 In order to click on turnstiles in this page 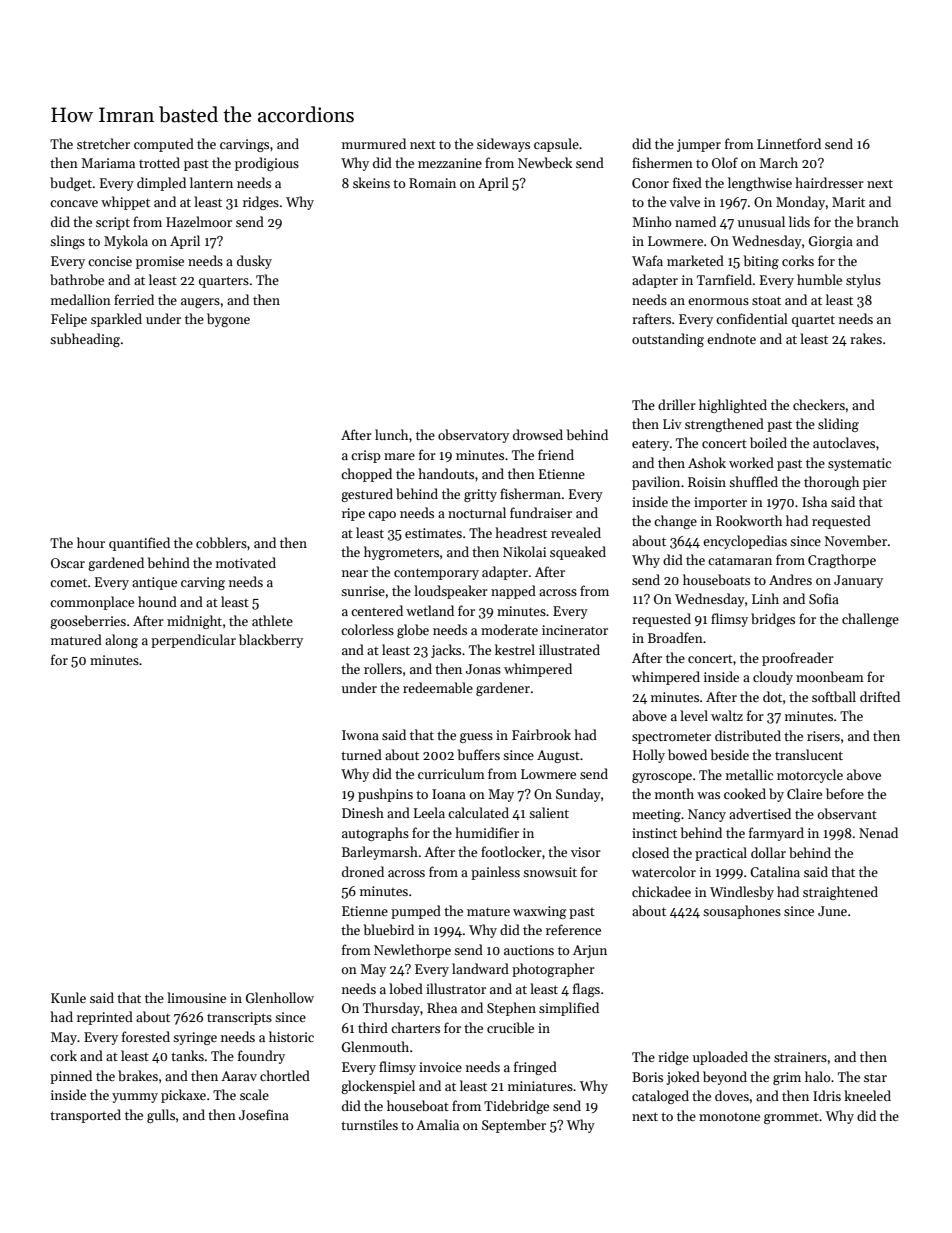, I will do `click(369, 1124)`.
